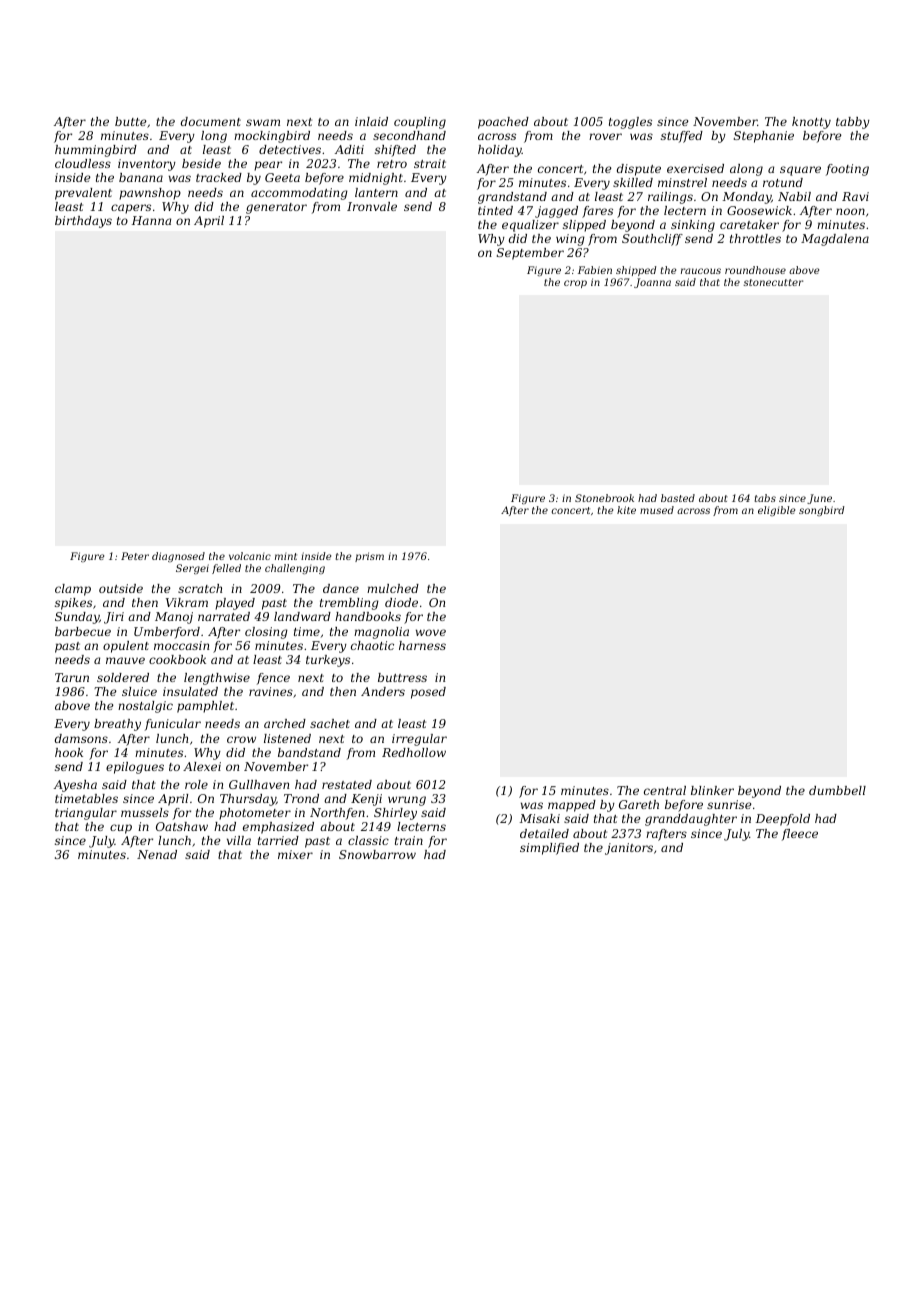 This screenshot has width=924, height=1308. Describe the element at coordinates (540, 818) in the screenshot. I see `Misaki` at that location.
